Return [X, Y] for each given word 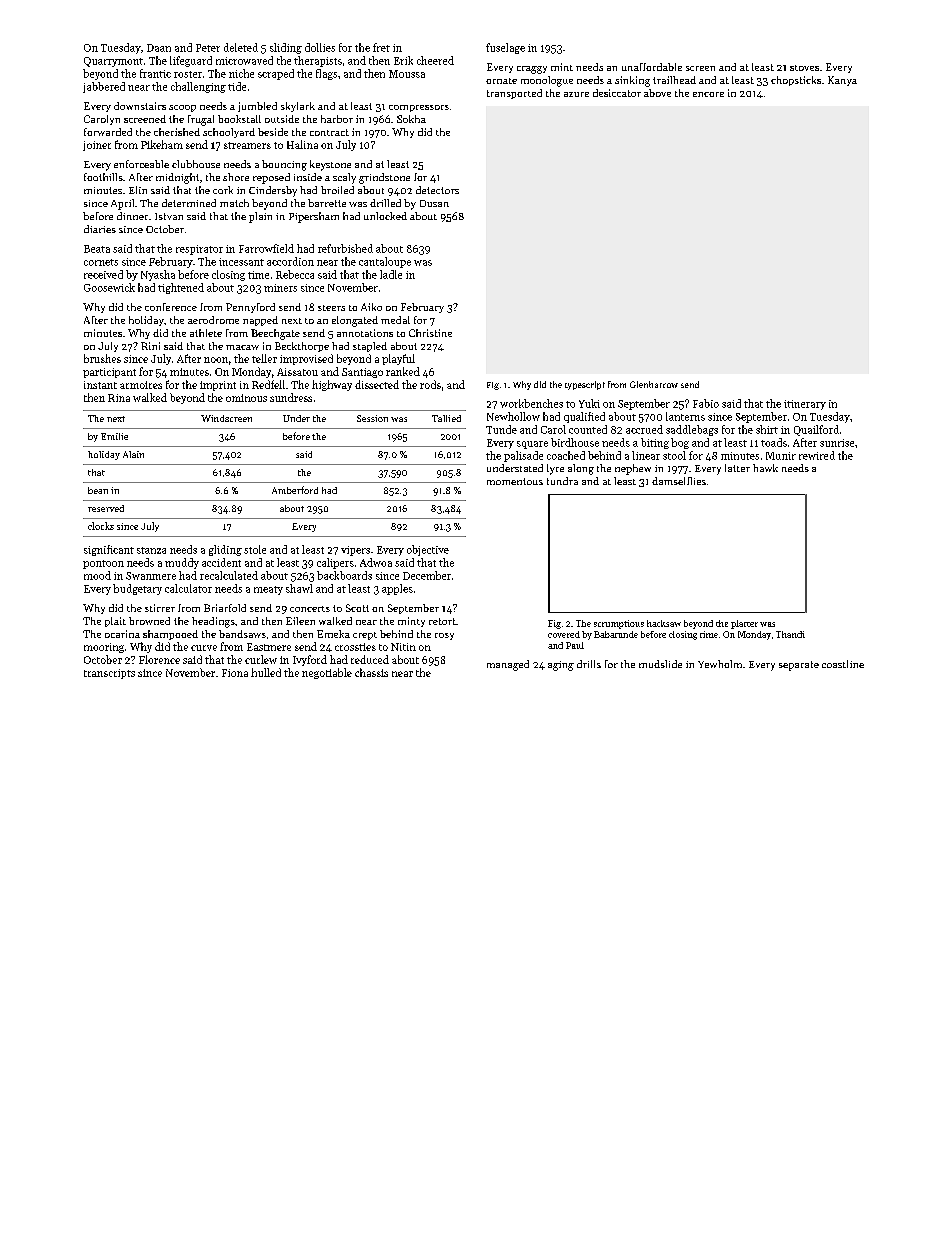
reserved [106, 508]
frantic [155, 73]
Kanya [842, 81]
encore [708, 94]
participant [109, 373]
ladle [391, 274]
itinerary [805, 405]
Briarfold [225, 608]
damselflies [679, 481]
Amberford [295, 490]
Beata [97, 249]
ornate [501, 81]
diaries [100, 229]
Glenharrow [654, 384]
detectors [437, 190]
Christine [430, 333]
